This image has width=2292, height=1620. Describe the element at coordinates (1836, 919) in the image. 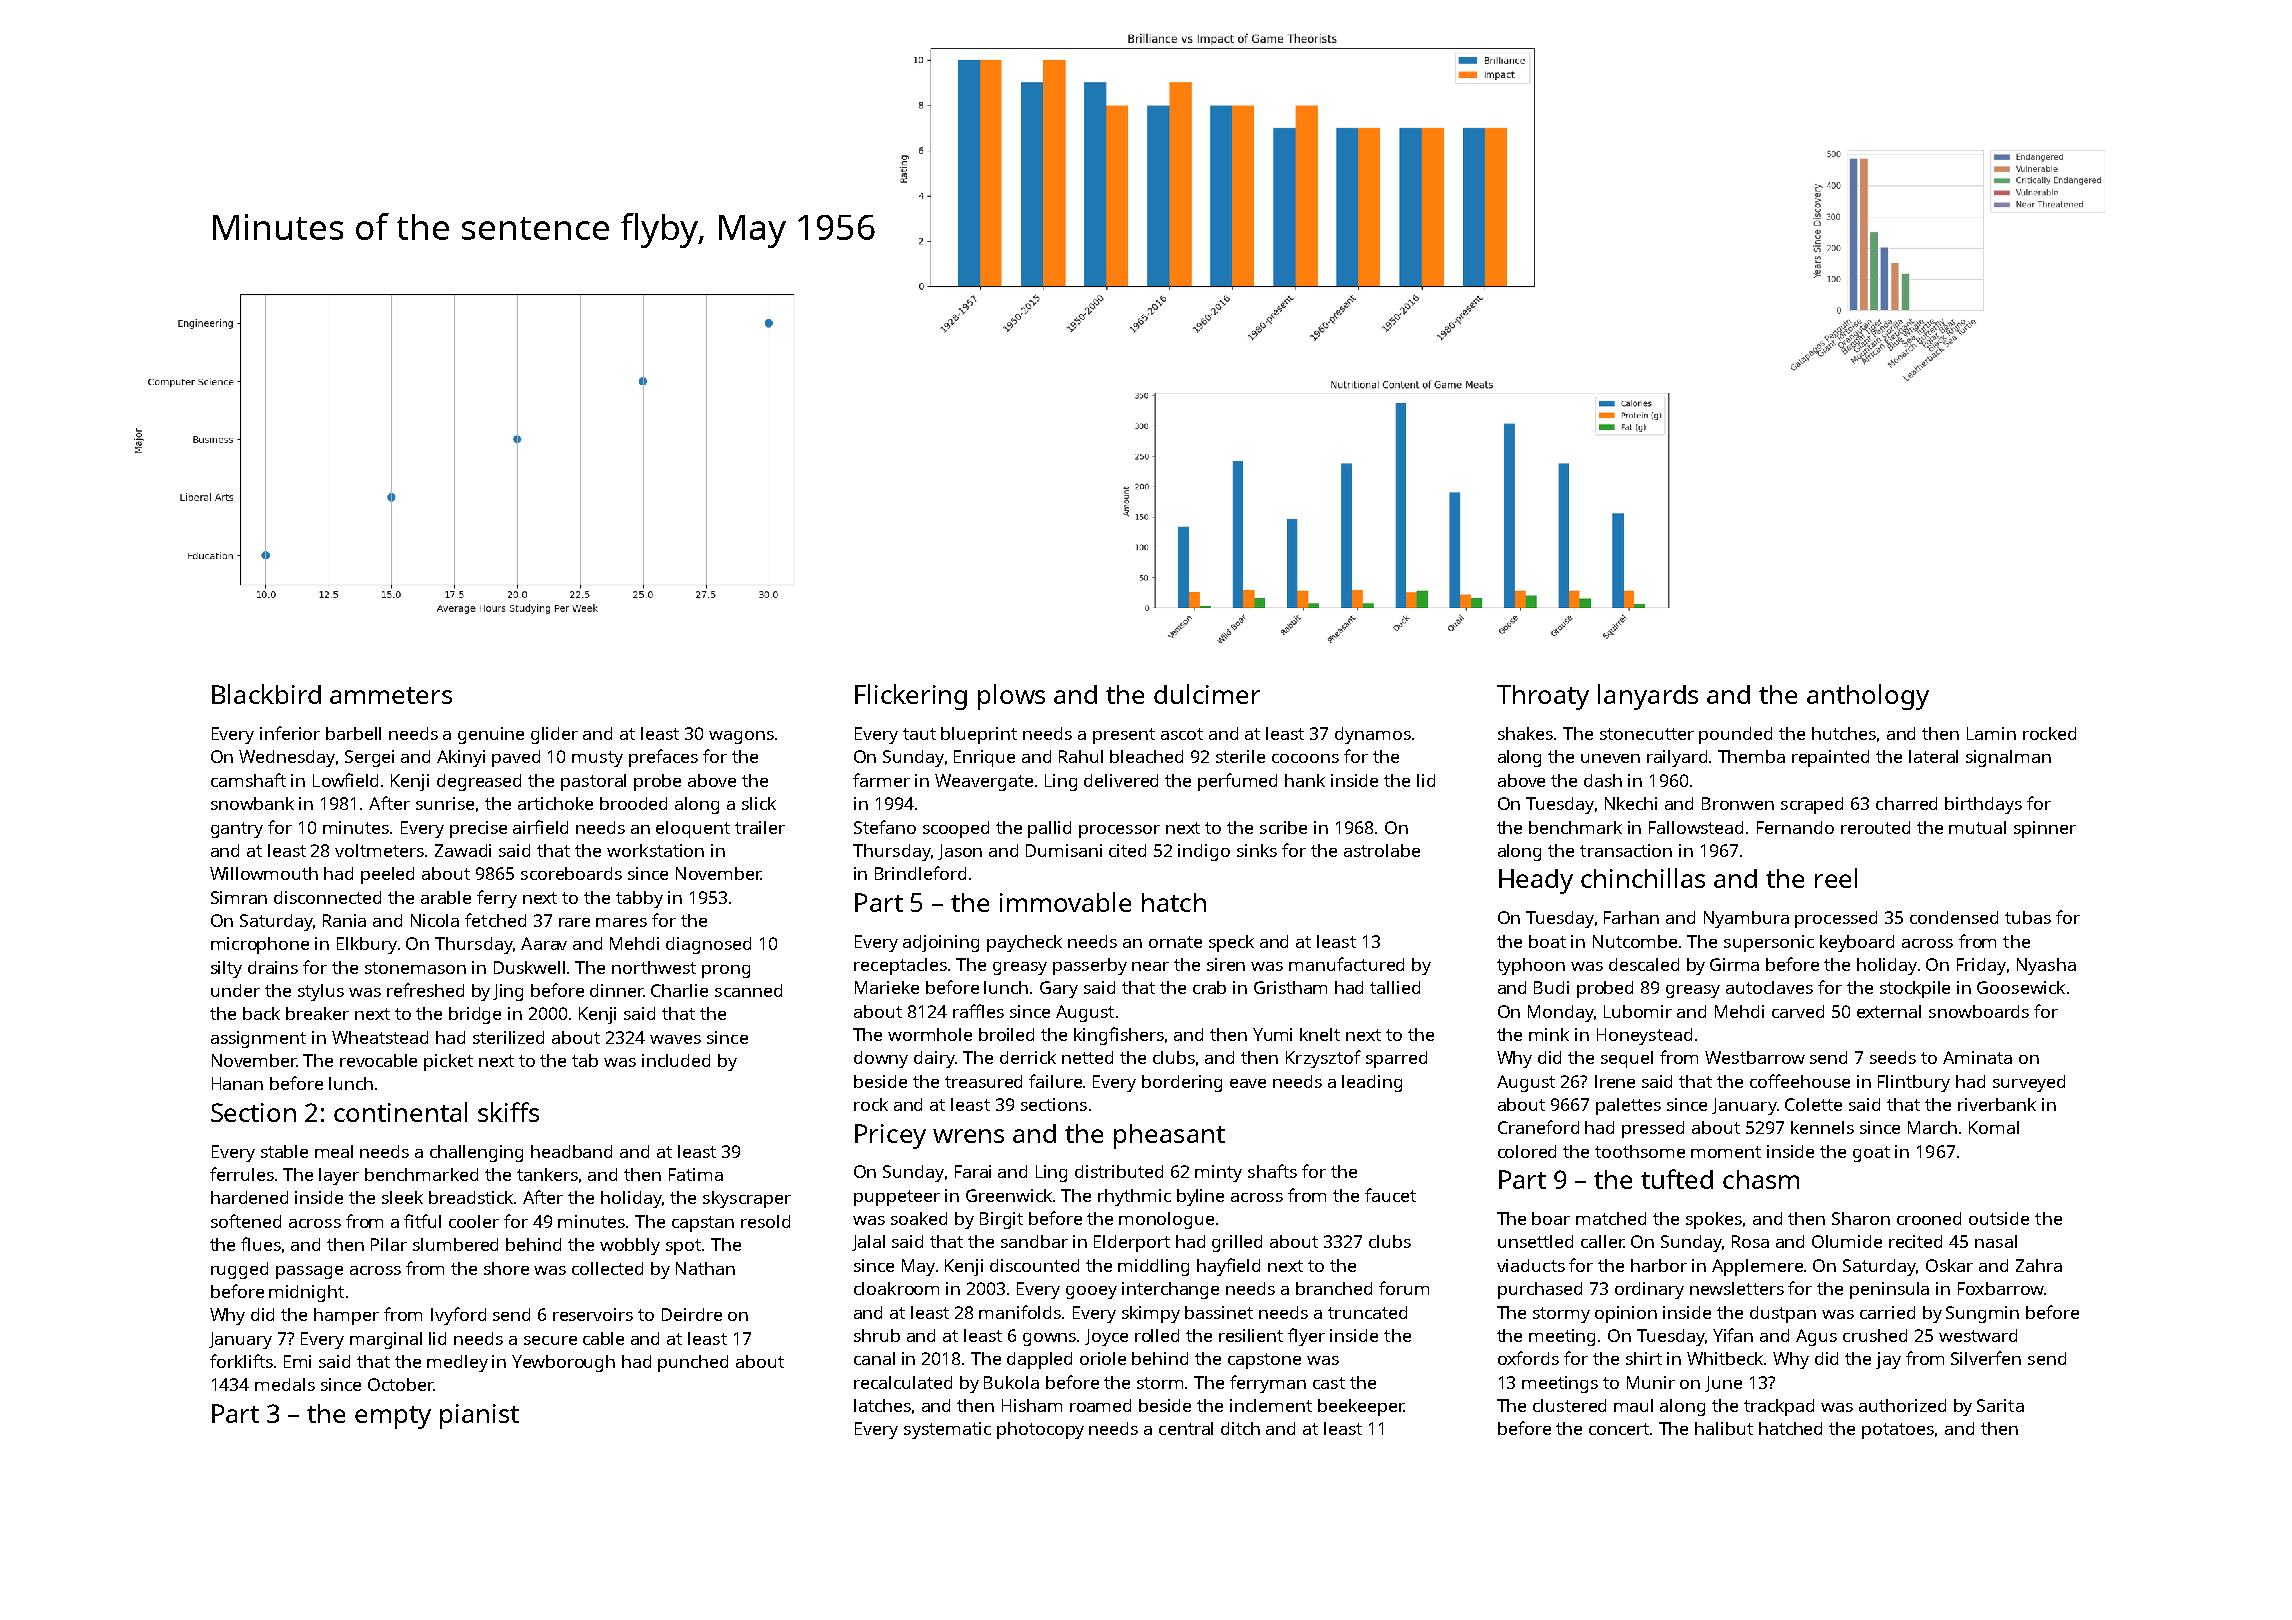

I see `processed` at that location.
